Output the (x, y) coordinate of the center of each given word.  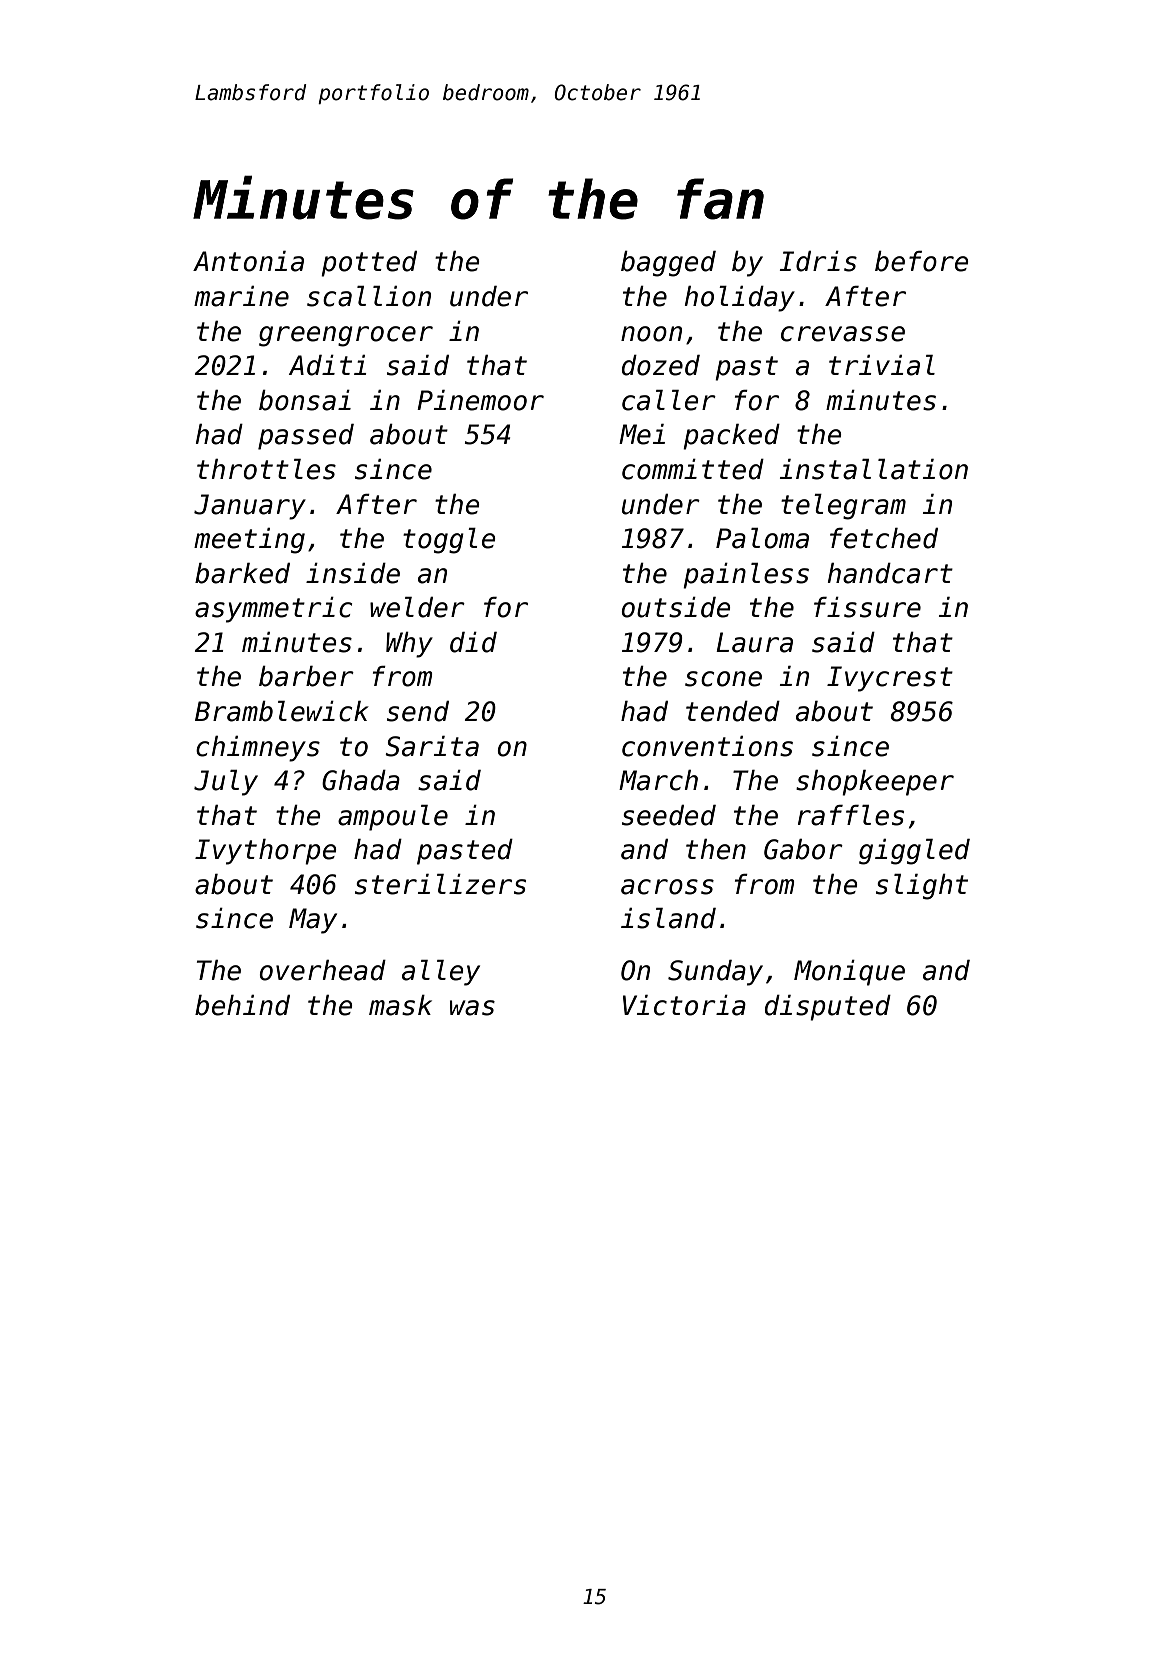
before (922, 261)
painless (746, 576)
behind (242, 1005)
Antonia (248, 261)
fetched (884, 538)
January (250, 507)
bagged (668, 264)
